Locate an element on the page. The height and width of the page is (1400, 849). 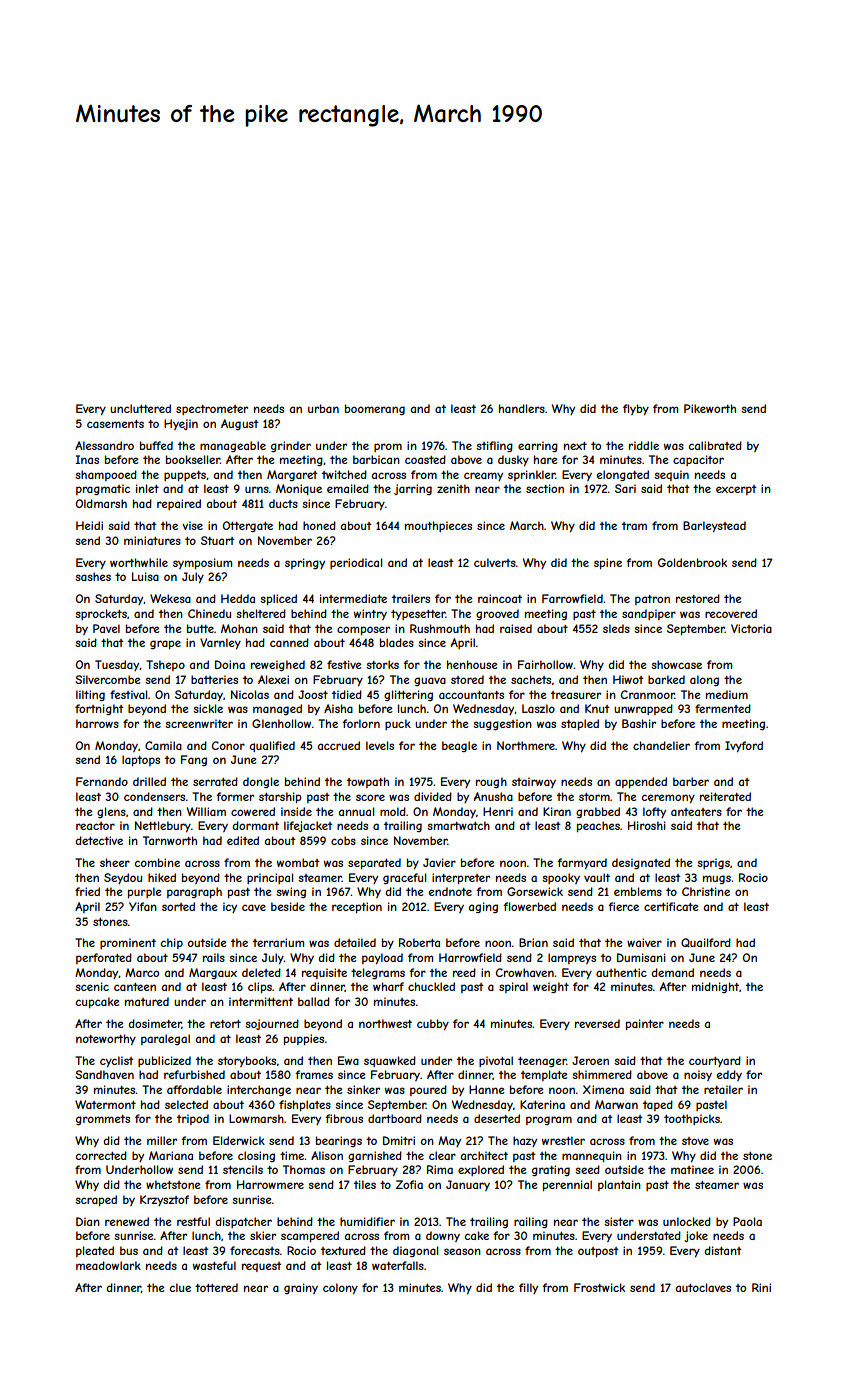
handlers is located at coordinates (522, 408).
